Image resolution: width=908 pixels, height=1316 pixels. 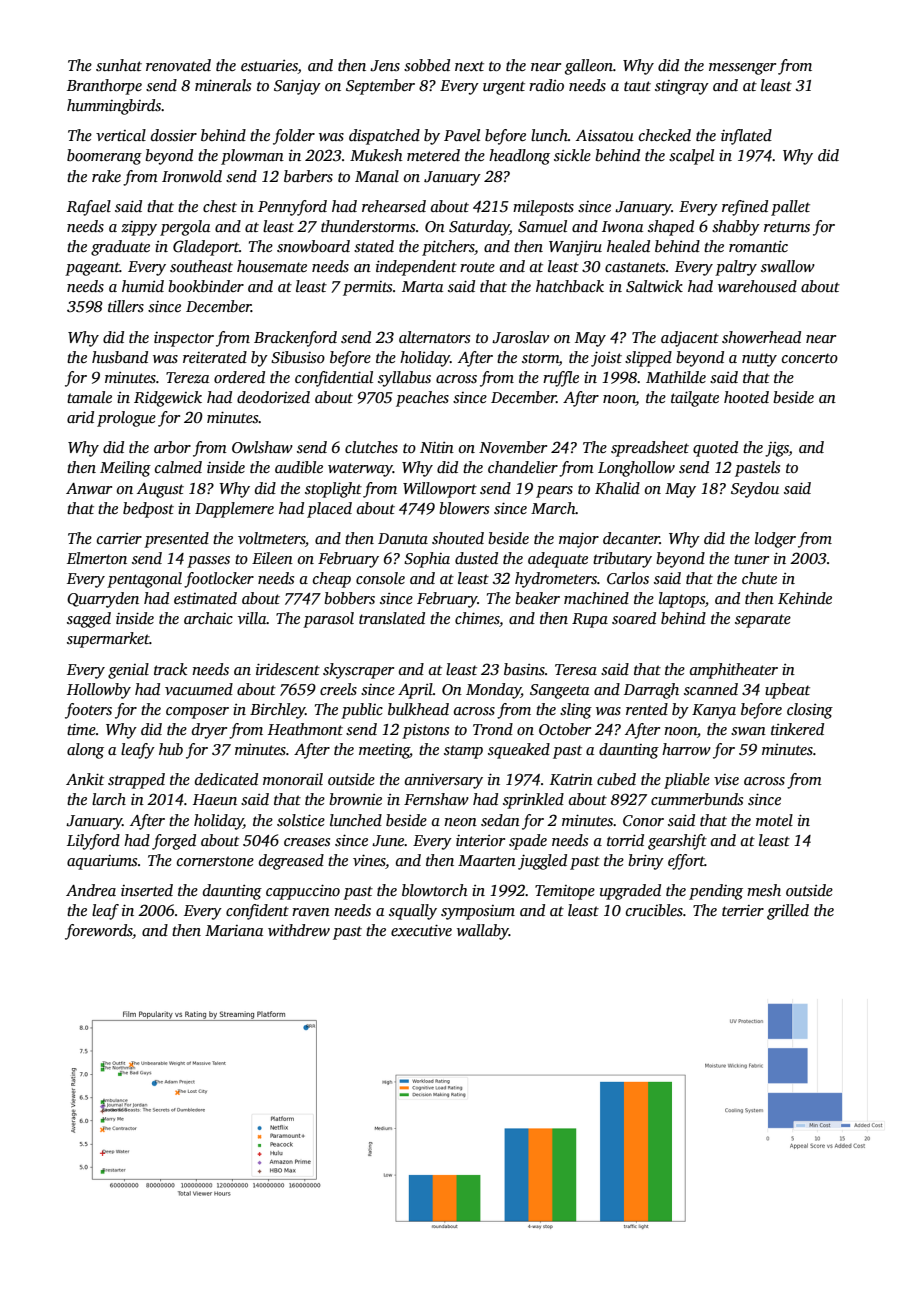 I want to click on carrier, so click(x=119, y=538).
